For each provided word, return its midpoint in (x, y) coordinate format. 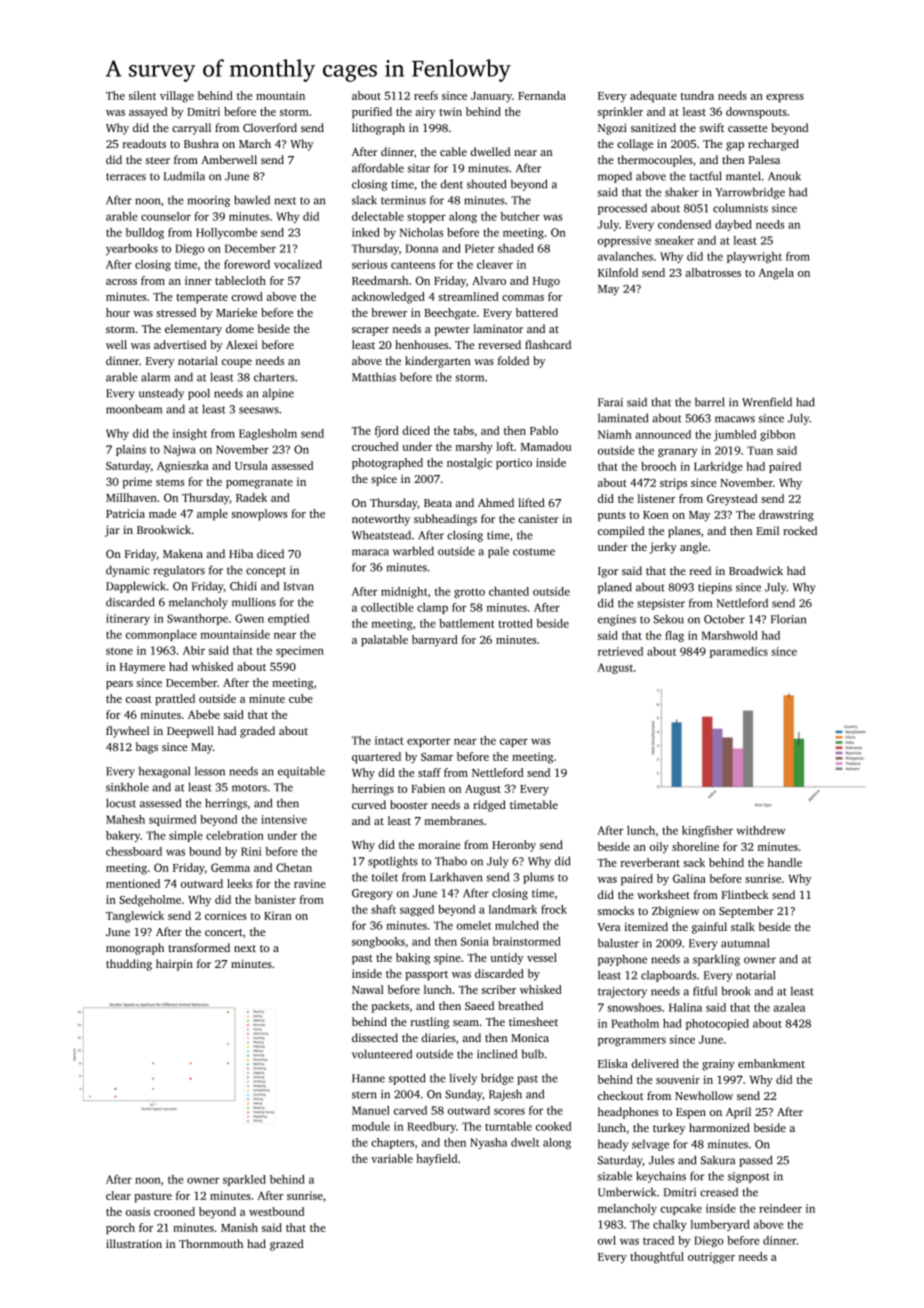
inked (366, 232)
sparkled (244, 1180)
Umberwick (627, 1192)
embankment (771, 1063)
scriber (499, 989)
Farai (610, 402)
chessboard (134, 851)
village (177, 97)
